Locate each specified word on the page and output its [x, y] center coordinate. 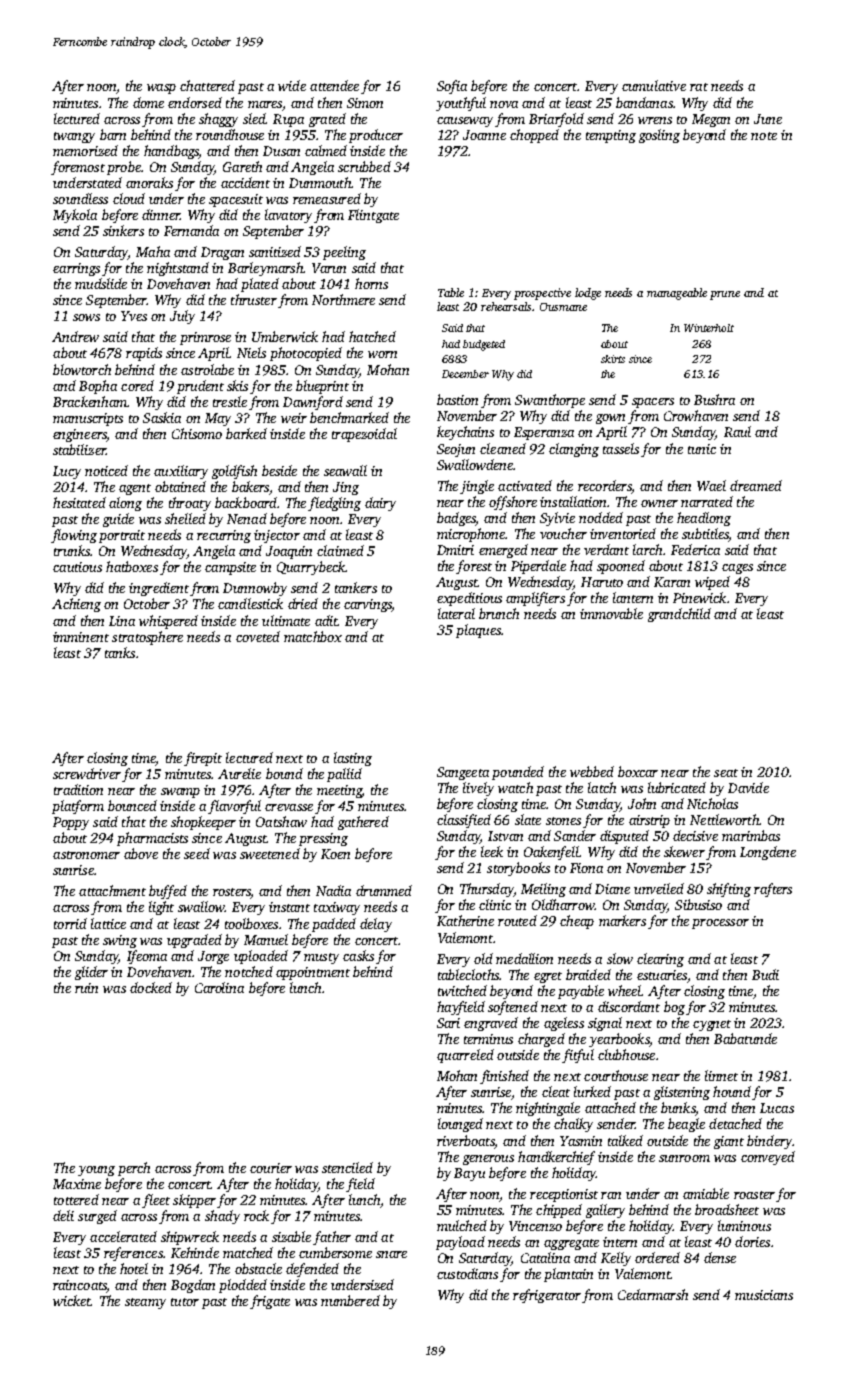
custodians [467, 1273]
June [768, 119]
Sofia [452, 87]
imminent [81, 637]
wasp [161, 89]
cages [737, 569]
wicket [72, 1300]
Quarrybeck [311, 568]
